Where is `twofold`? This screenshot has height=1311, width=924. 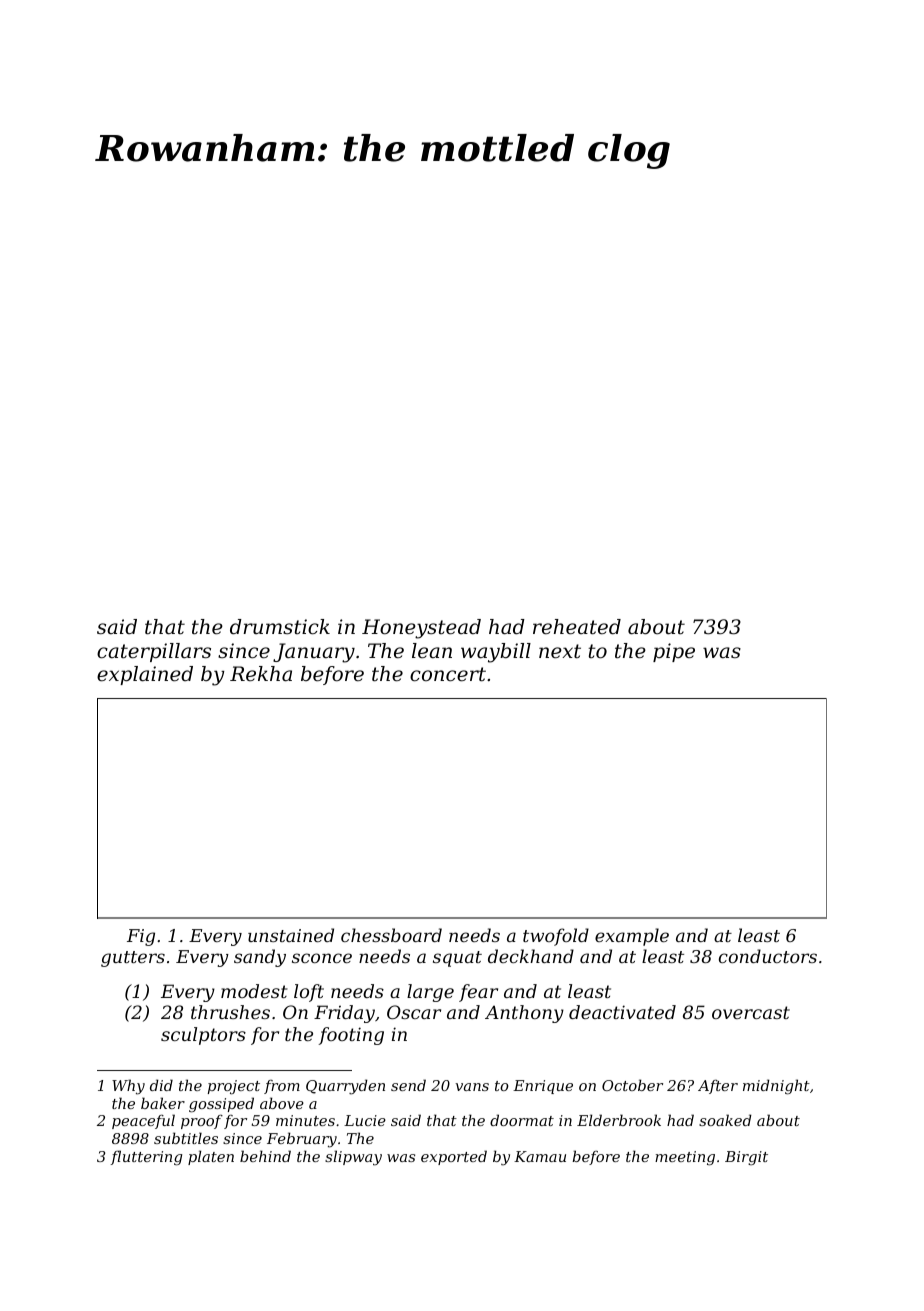 twofold is located at coordinates (556, 937).
